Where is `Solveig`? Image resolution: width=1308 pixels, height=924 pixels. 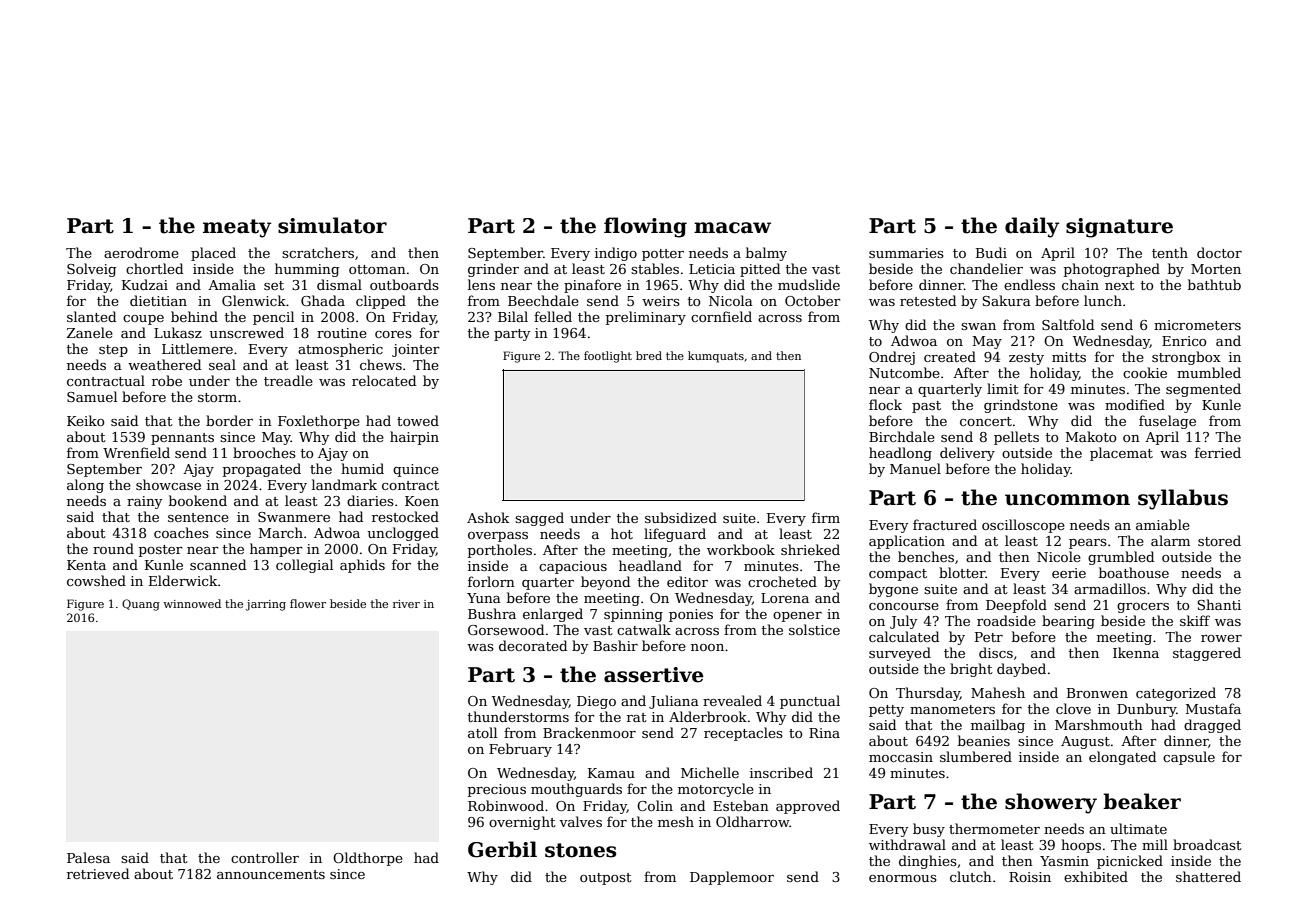 Solveig is located at coordinates (91, 270).
